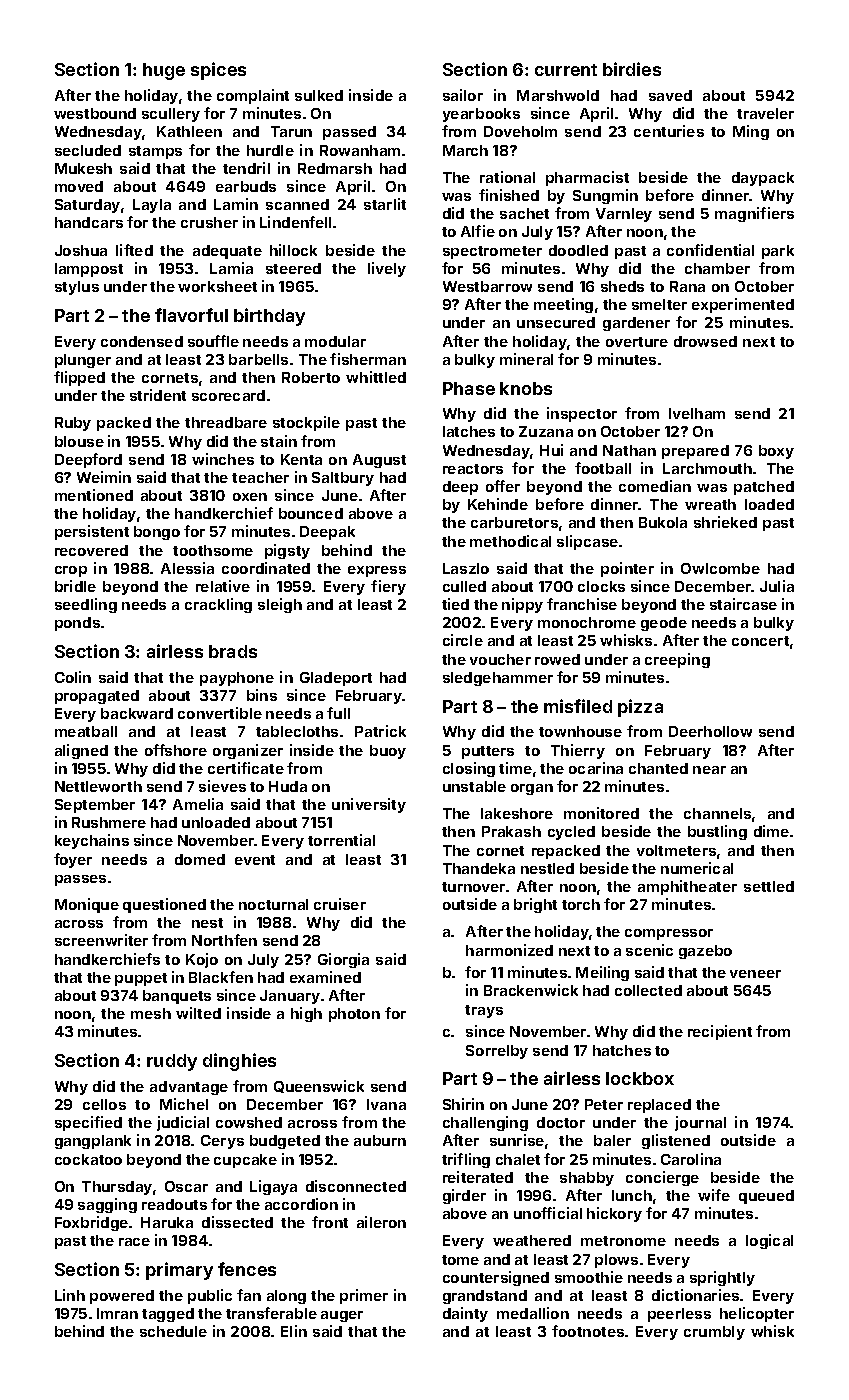  What do you see at coordinates (388, 752) in the image?
I see `buoy` at bounding box center [388, 752].
